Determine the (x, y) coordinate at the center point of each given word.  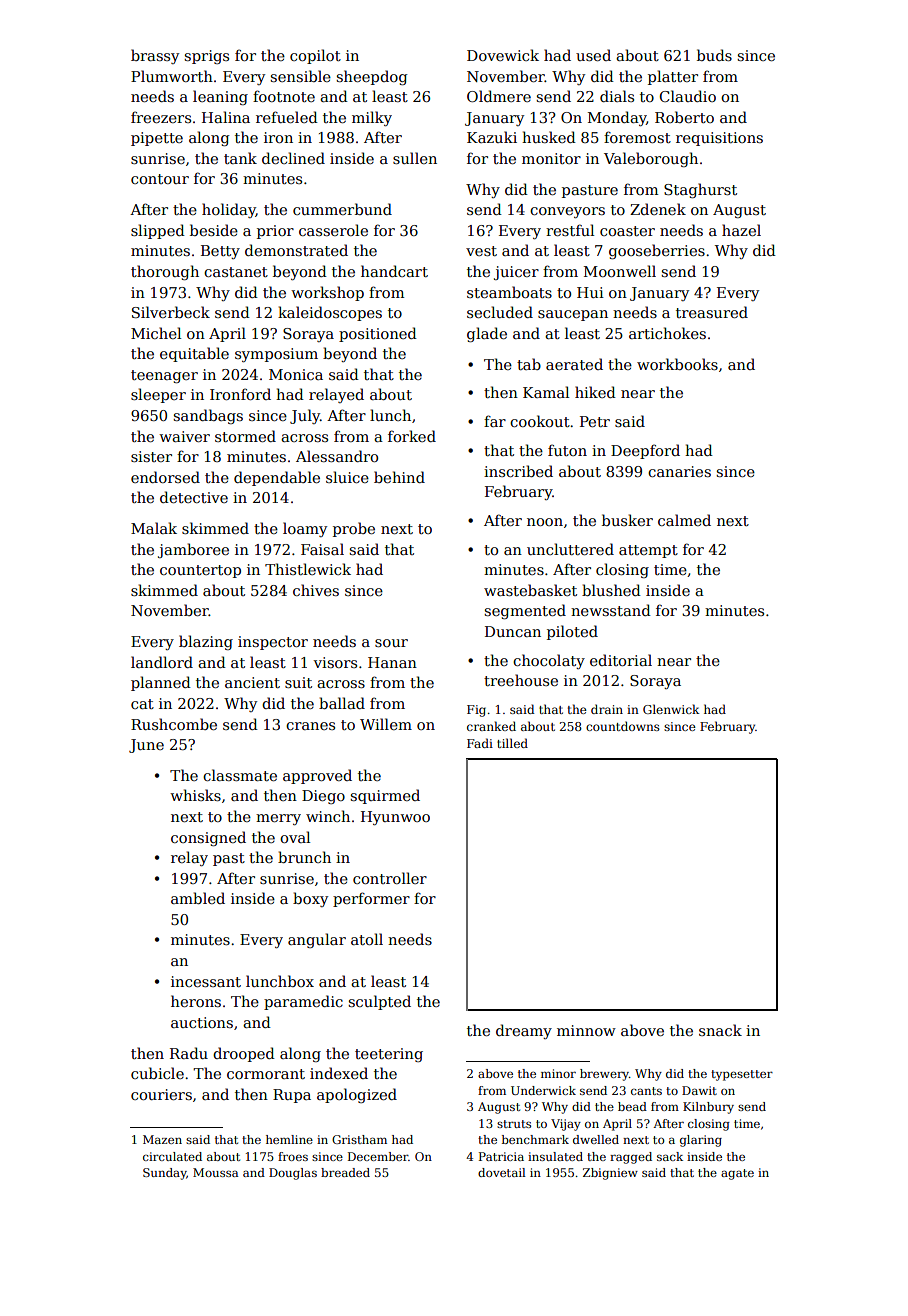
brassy (155, 56)
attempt (648, 551)
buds (714, 55)
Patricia (501, 1156)
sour (391, 643)
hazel (741, 230)
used (593, 55)
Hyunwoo (395, 818)
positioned (378, 334)
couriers (161, 1094)
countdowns (623, 726)
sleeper (158, 395)
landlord (162, 662)
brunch (304, 857)
